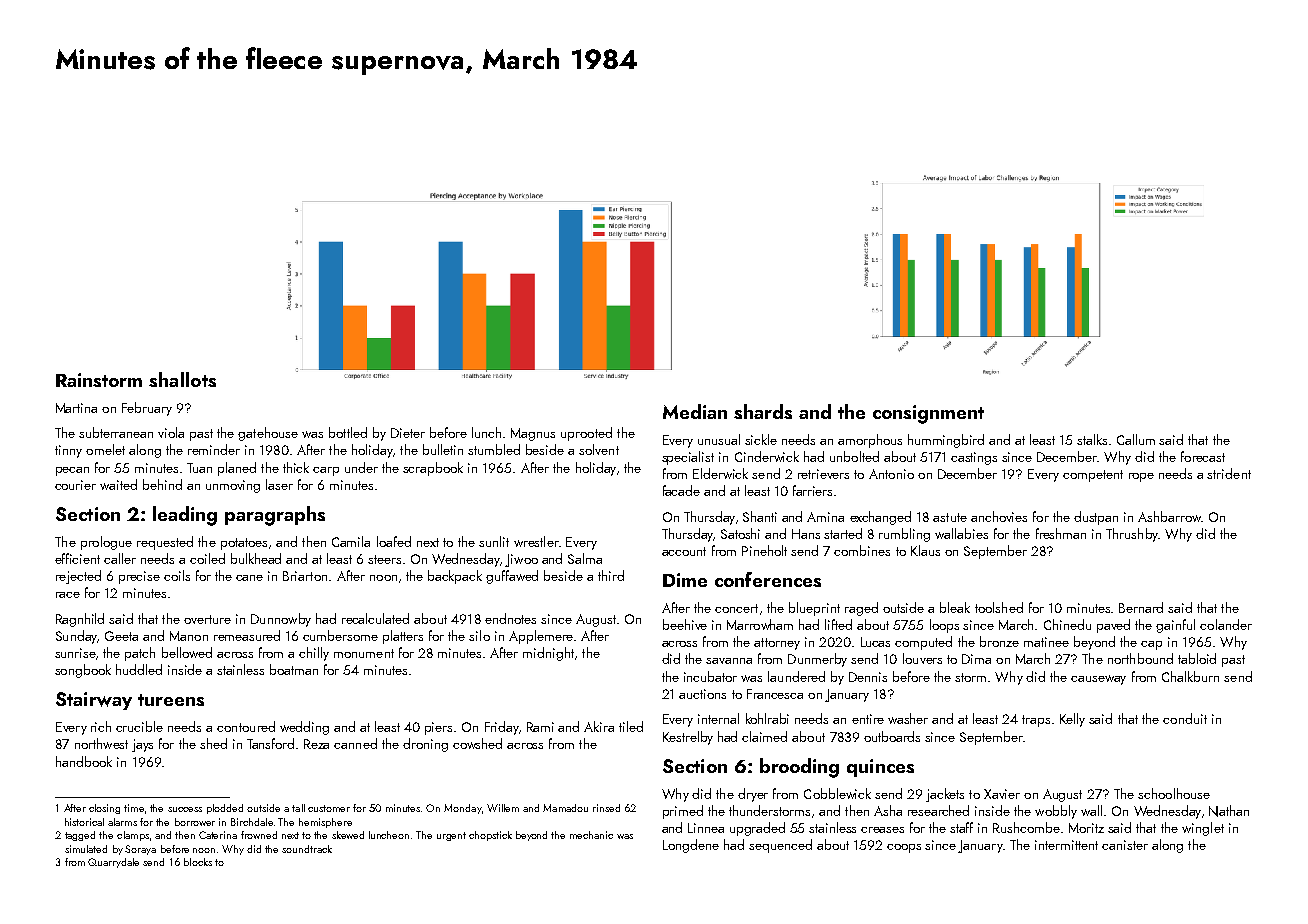  Describe the element at coordinates (304, 728) in the image. I see `wedding` at that location.
